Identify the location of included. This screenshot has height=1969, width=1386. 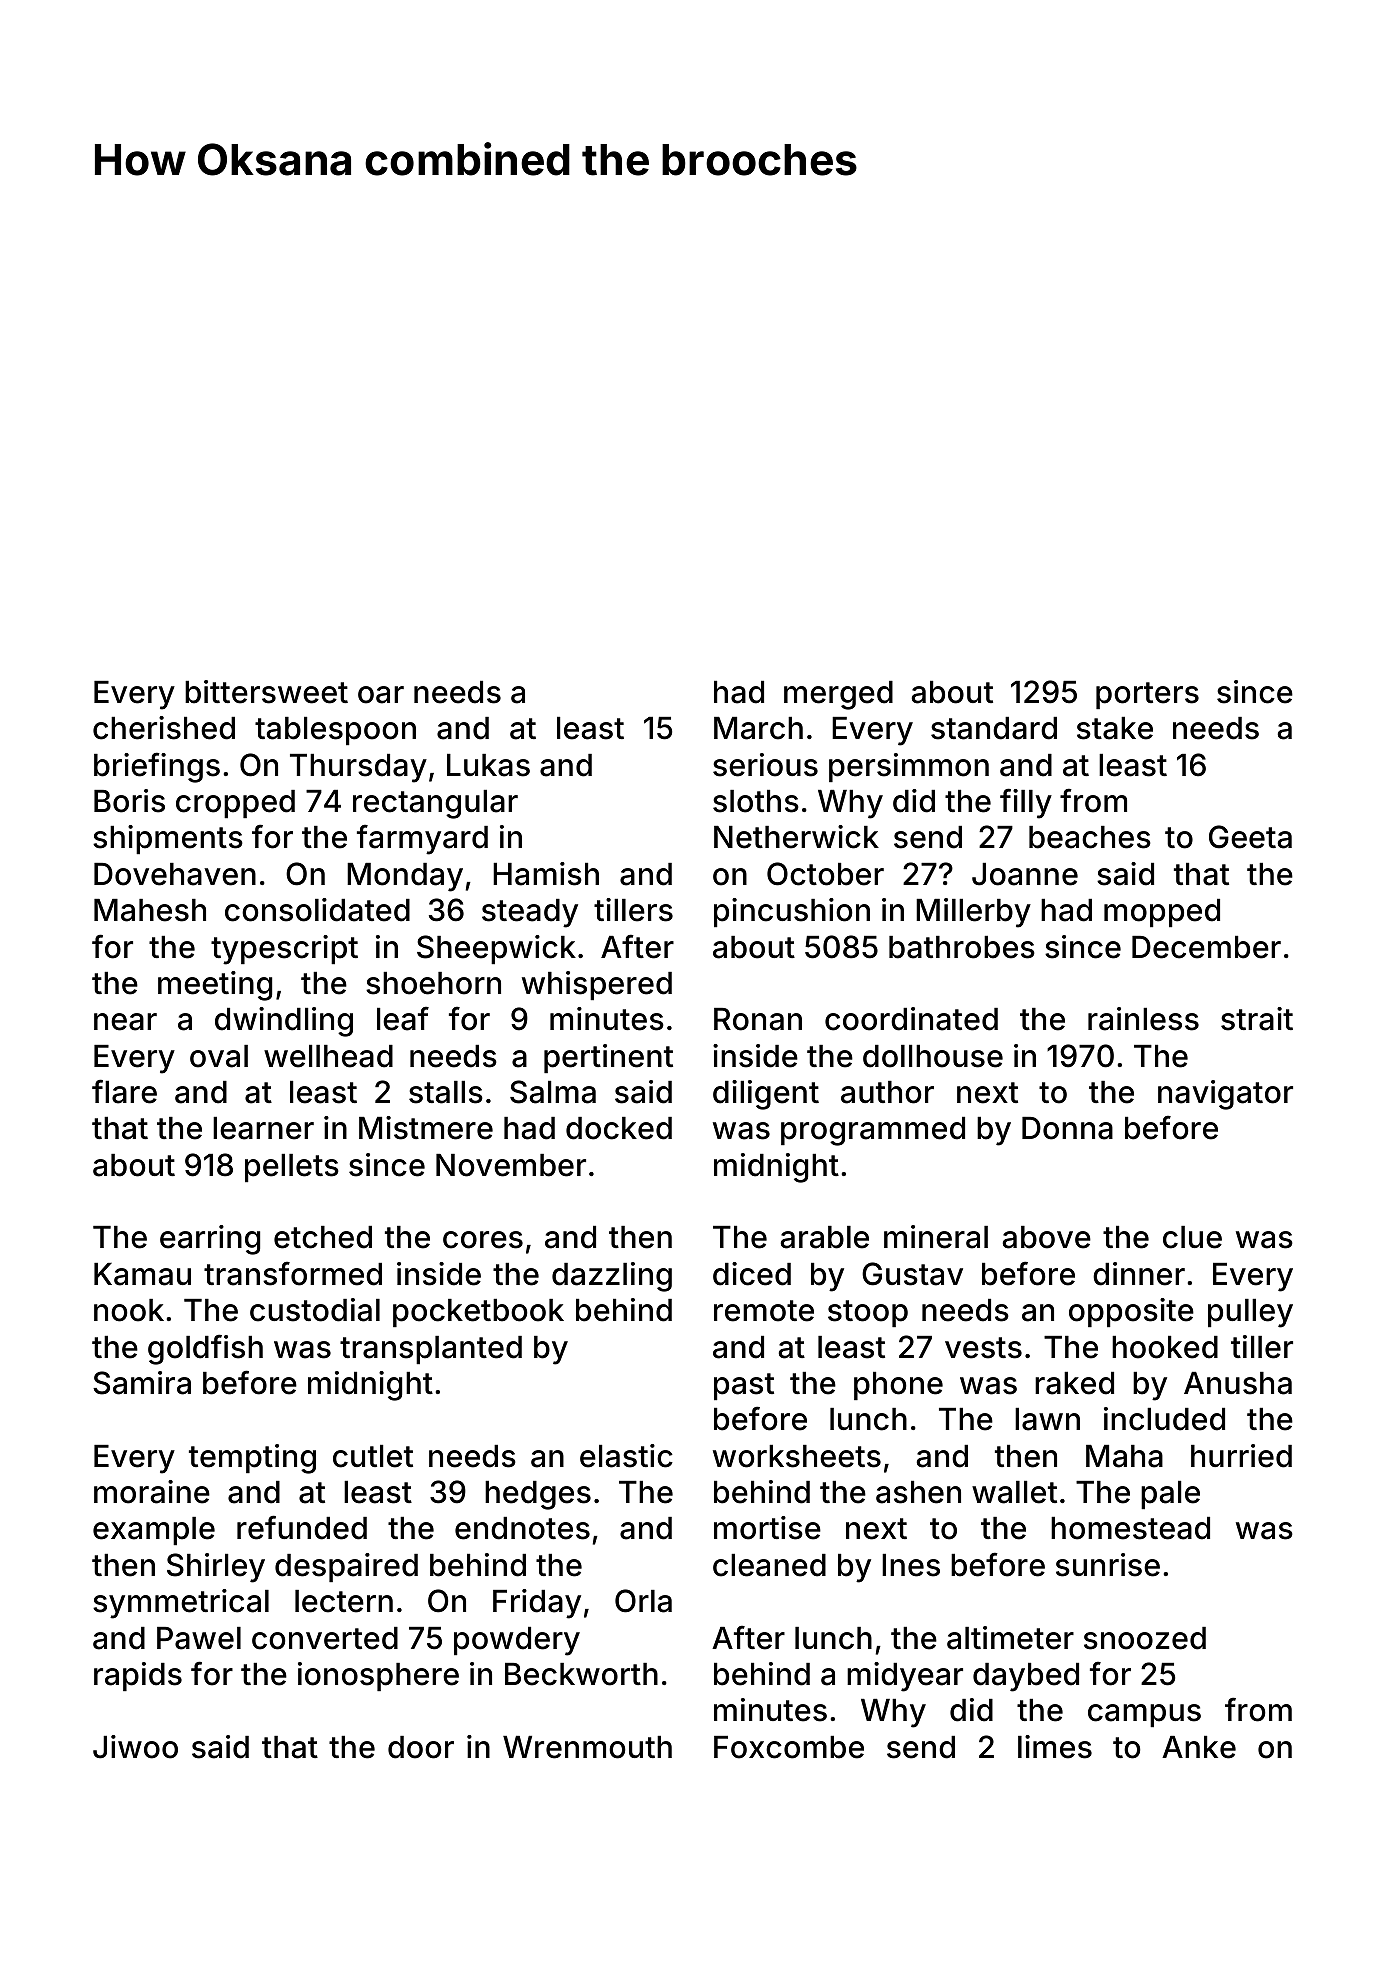
(1164, 1419).
